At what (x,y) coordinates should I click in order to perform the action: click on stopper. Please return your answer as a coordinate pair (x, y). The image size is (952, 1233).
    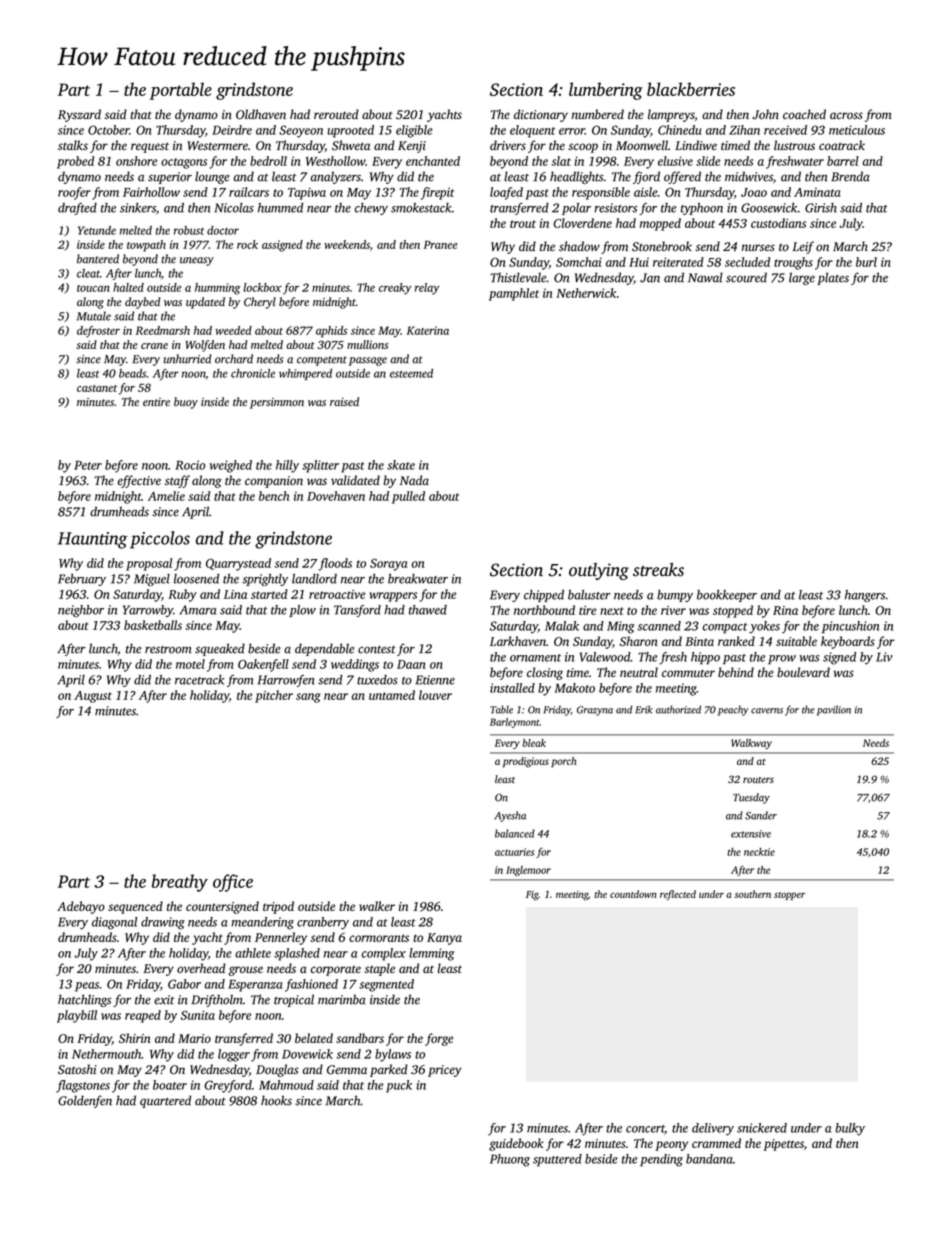
    Looking at the image, I should click on (789, 896).
